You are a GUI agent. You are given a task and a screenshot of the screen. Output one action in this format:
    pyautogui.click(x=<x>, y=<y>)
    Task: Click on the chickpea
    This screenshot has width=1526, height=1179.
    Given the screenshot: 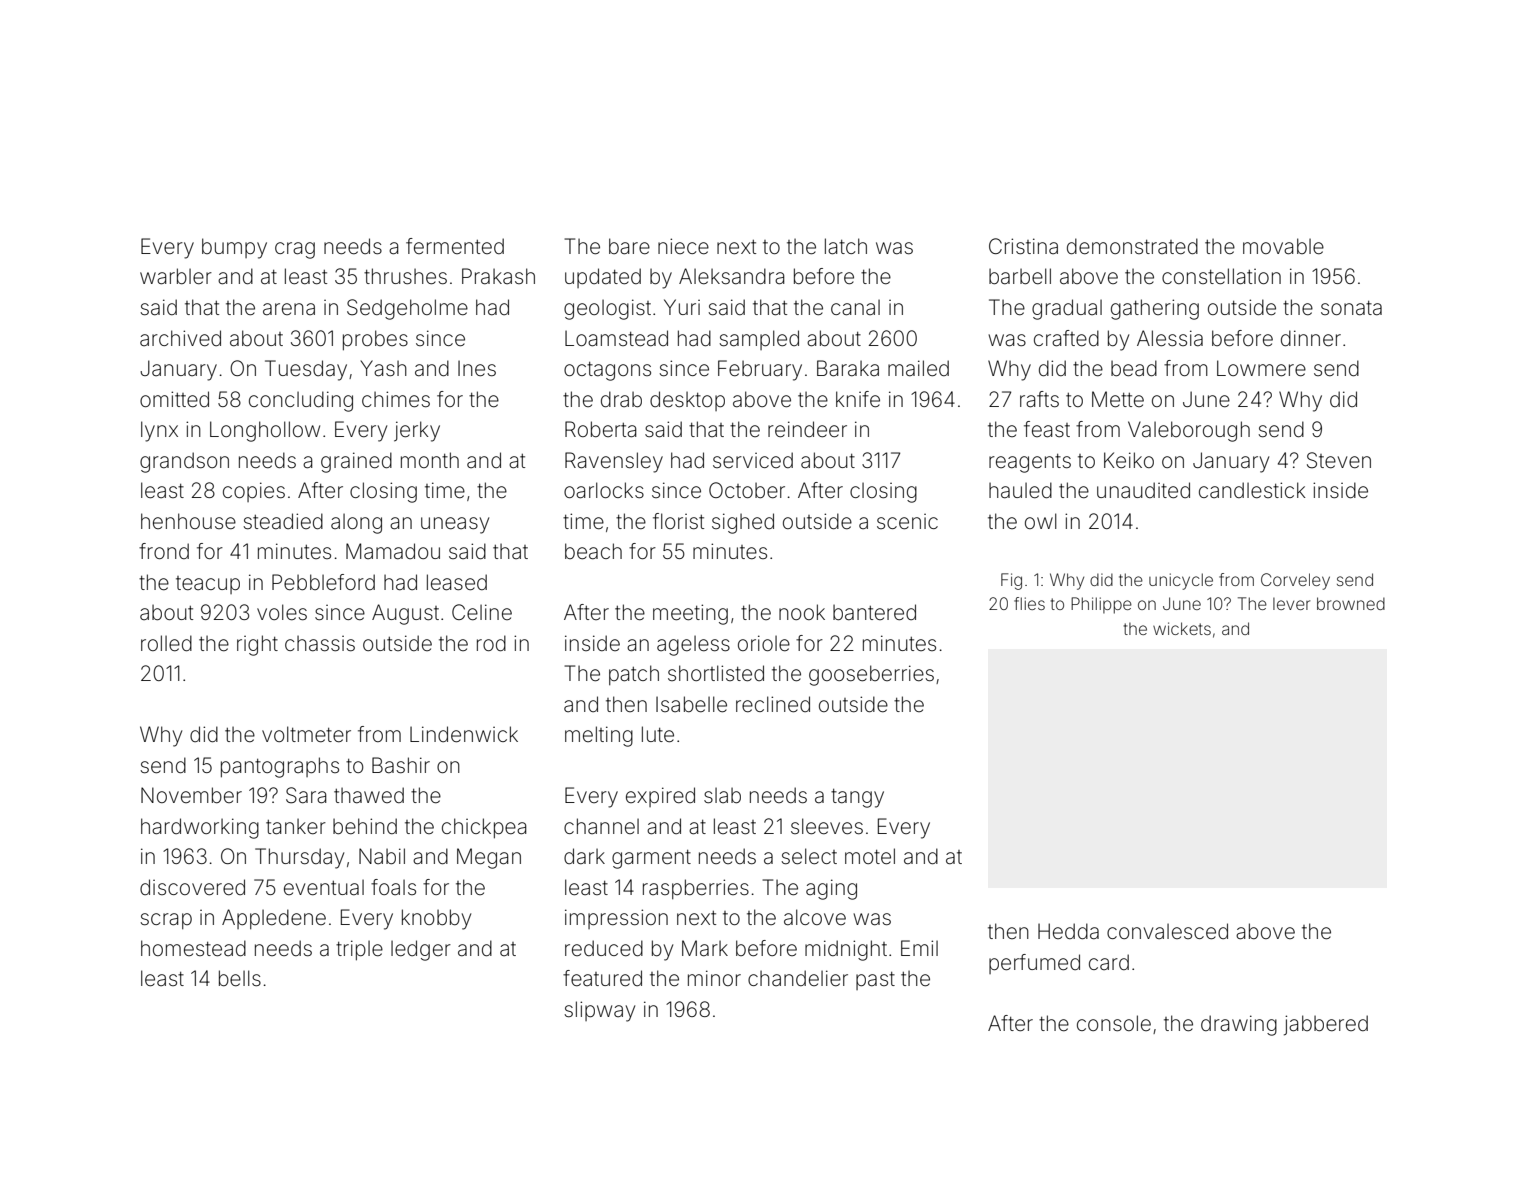 What is the action you would take?
    pyautogui.click(x=484, y=828)
